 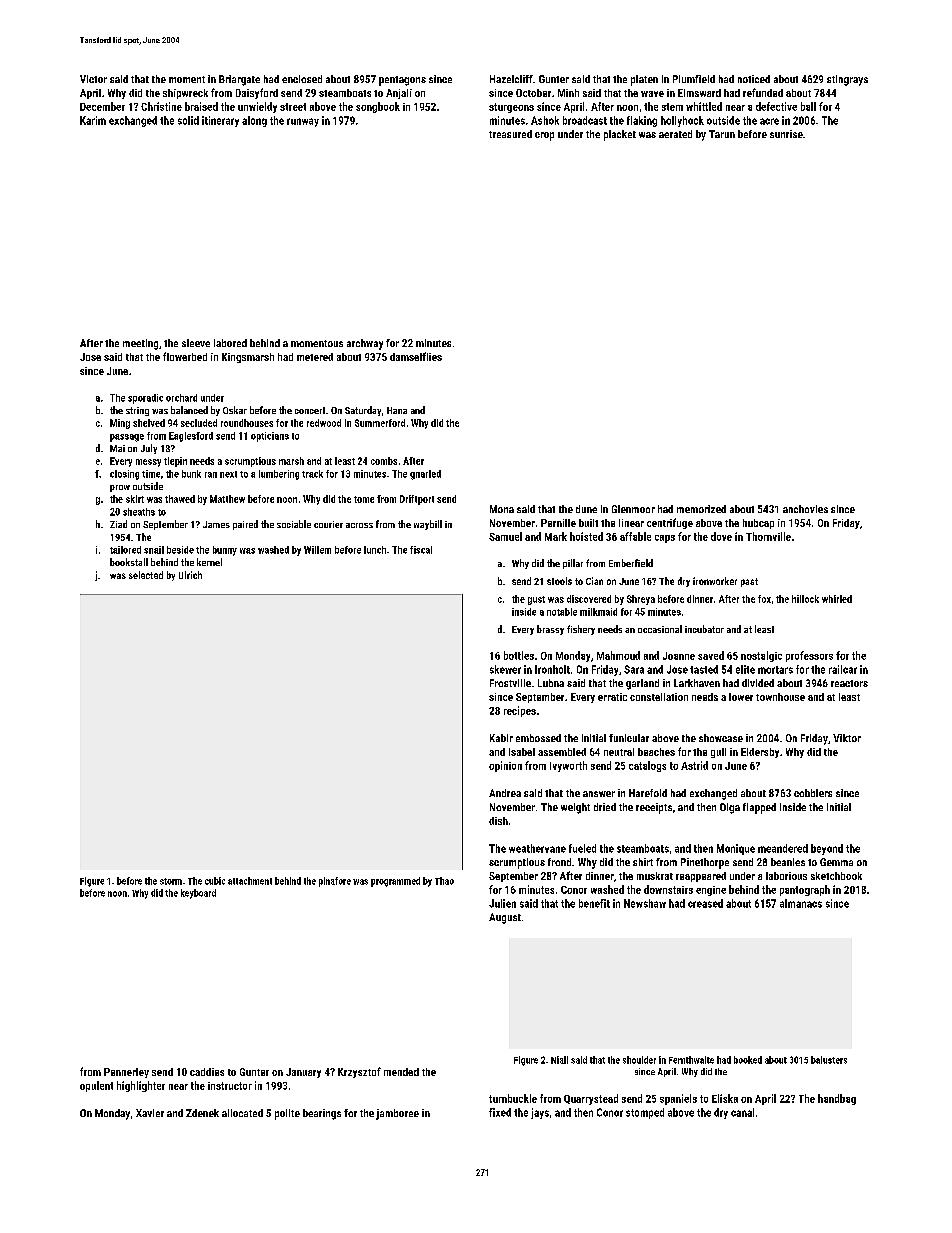 What do you see at coordinates (416, 356) in the screenshot?
I see `damselflies` at bounding box center [416, 356].
